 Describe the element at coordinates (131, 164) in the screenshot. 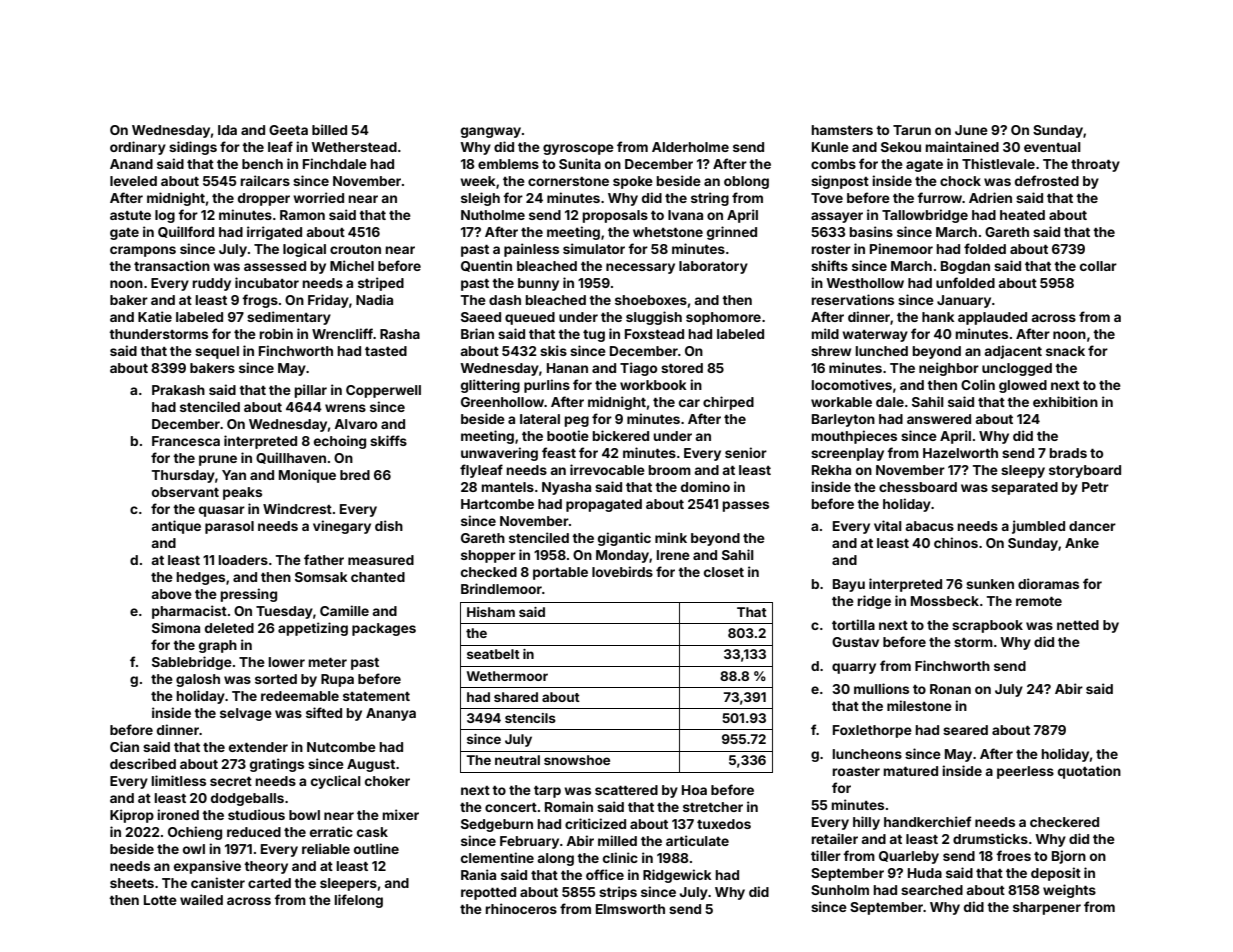

I see `Anand` at that location.
